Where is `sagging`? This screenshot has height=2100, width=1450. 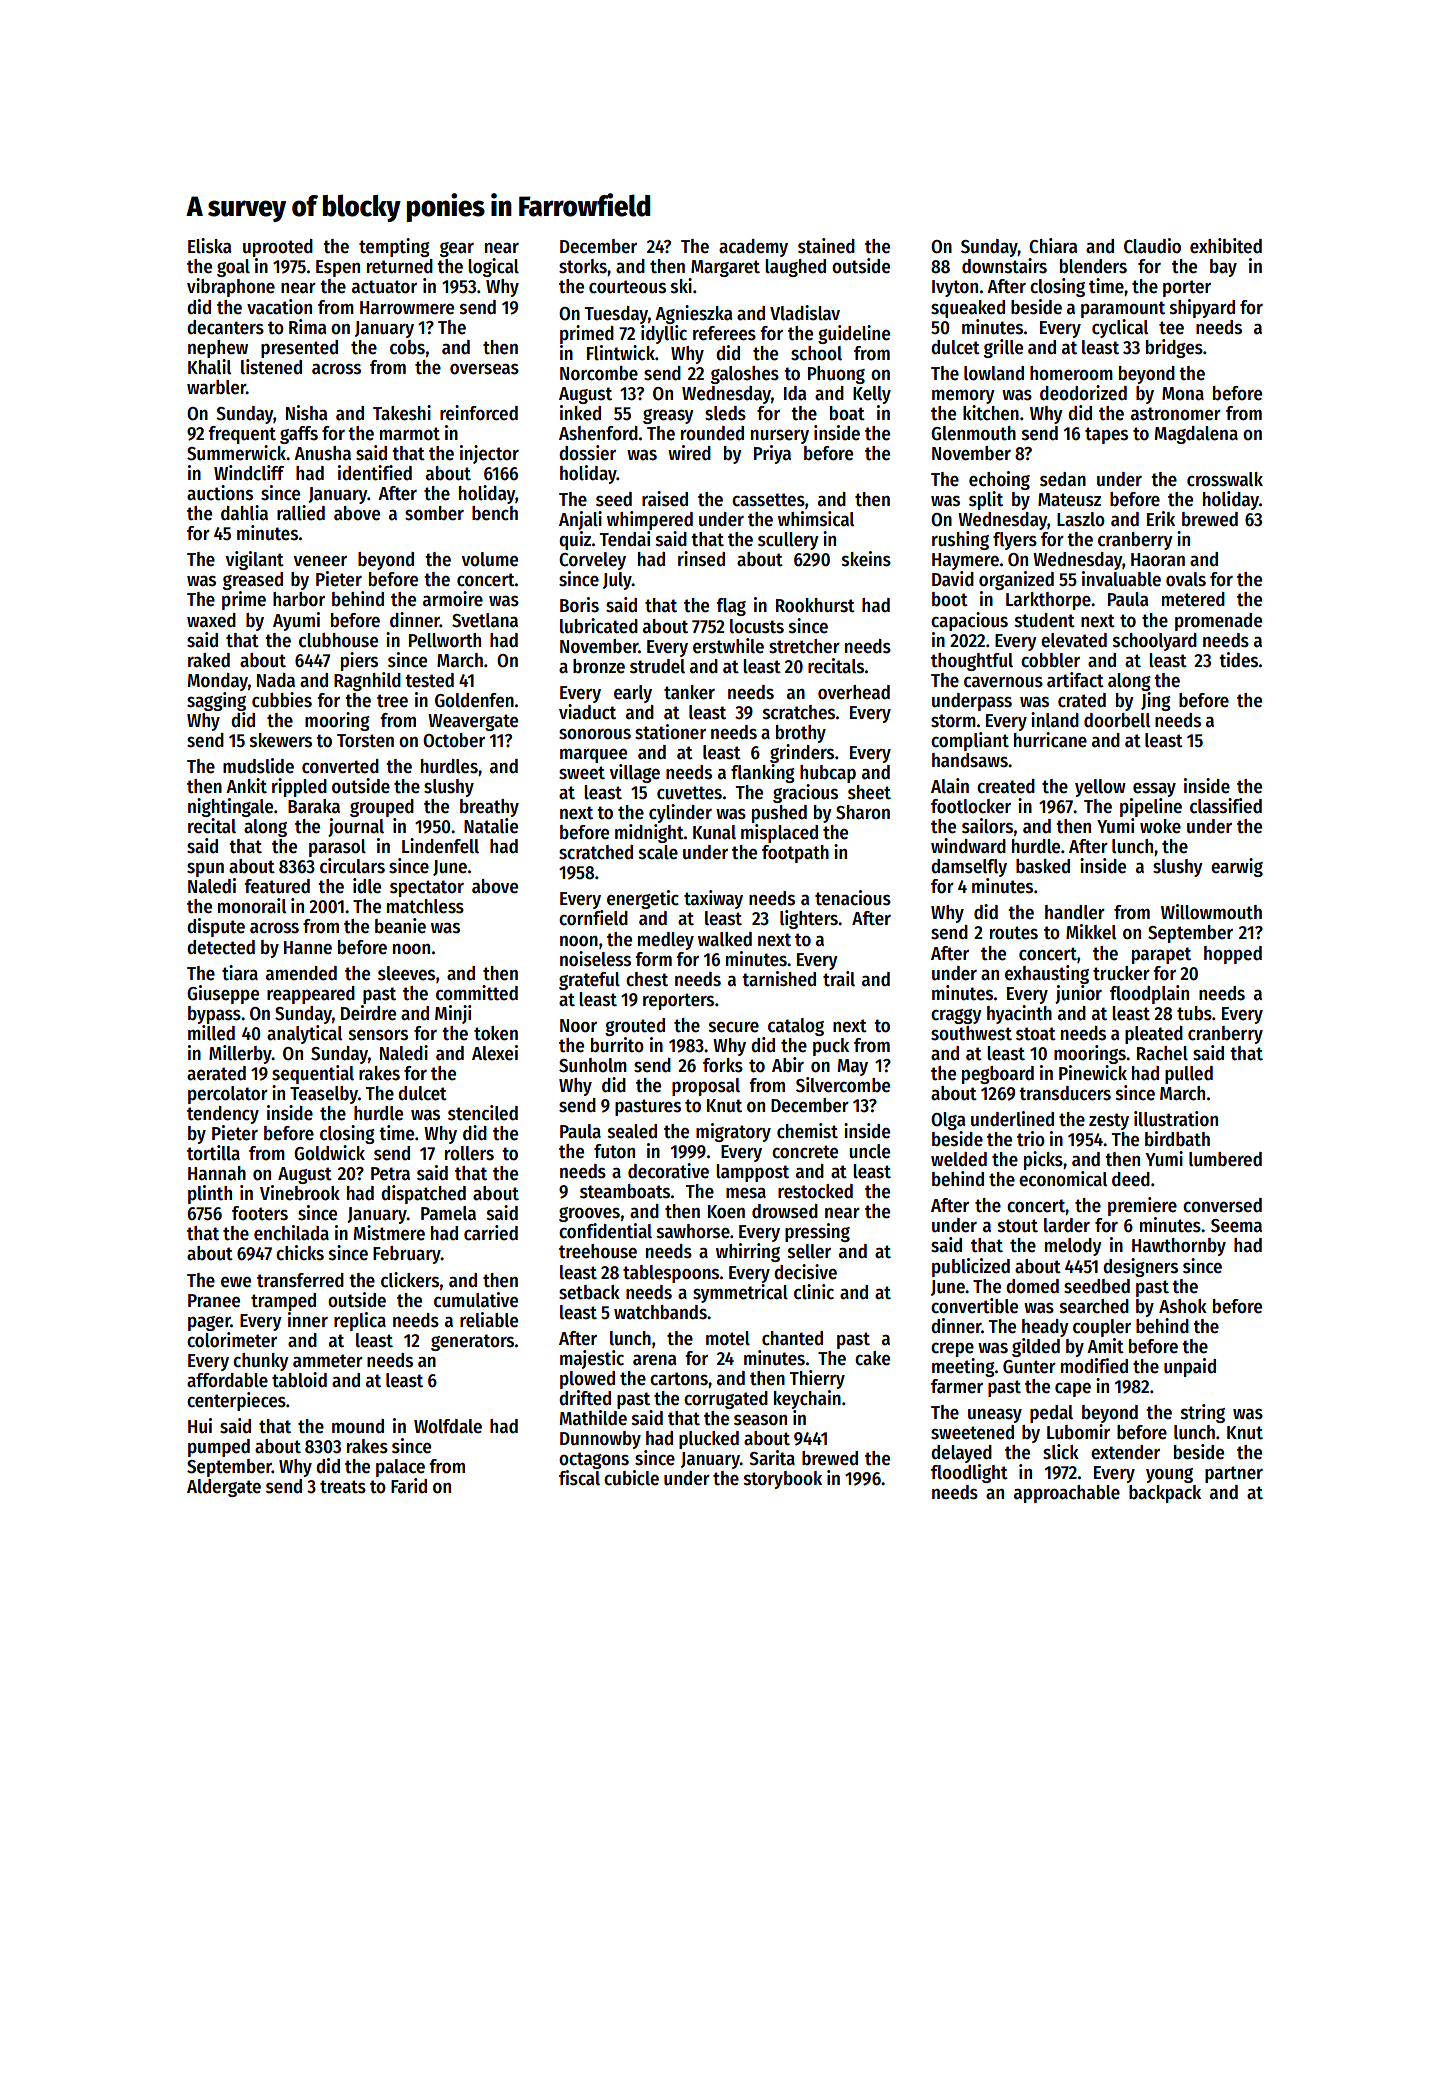 sagging is located at coordinates (216, 701).
